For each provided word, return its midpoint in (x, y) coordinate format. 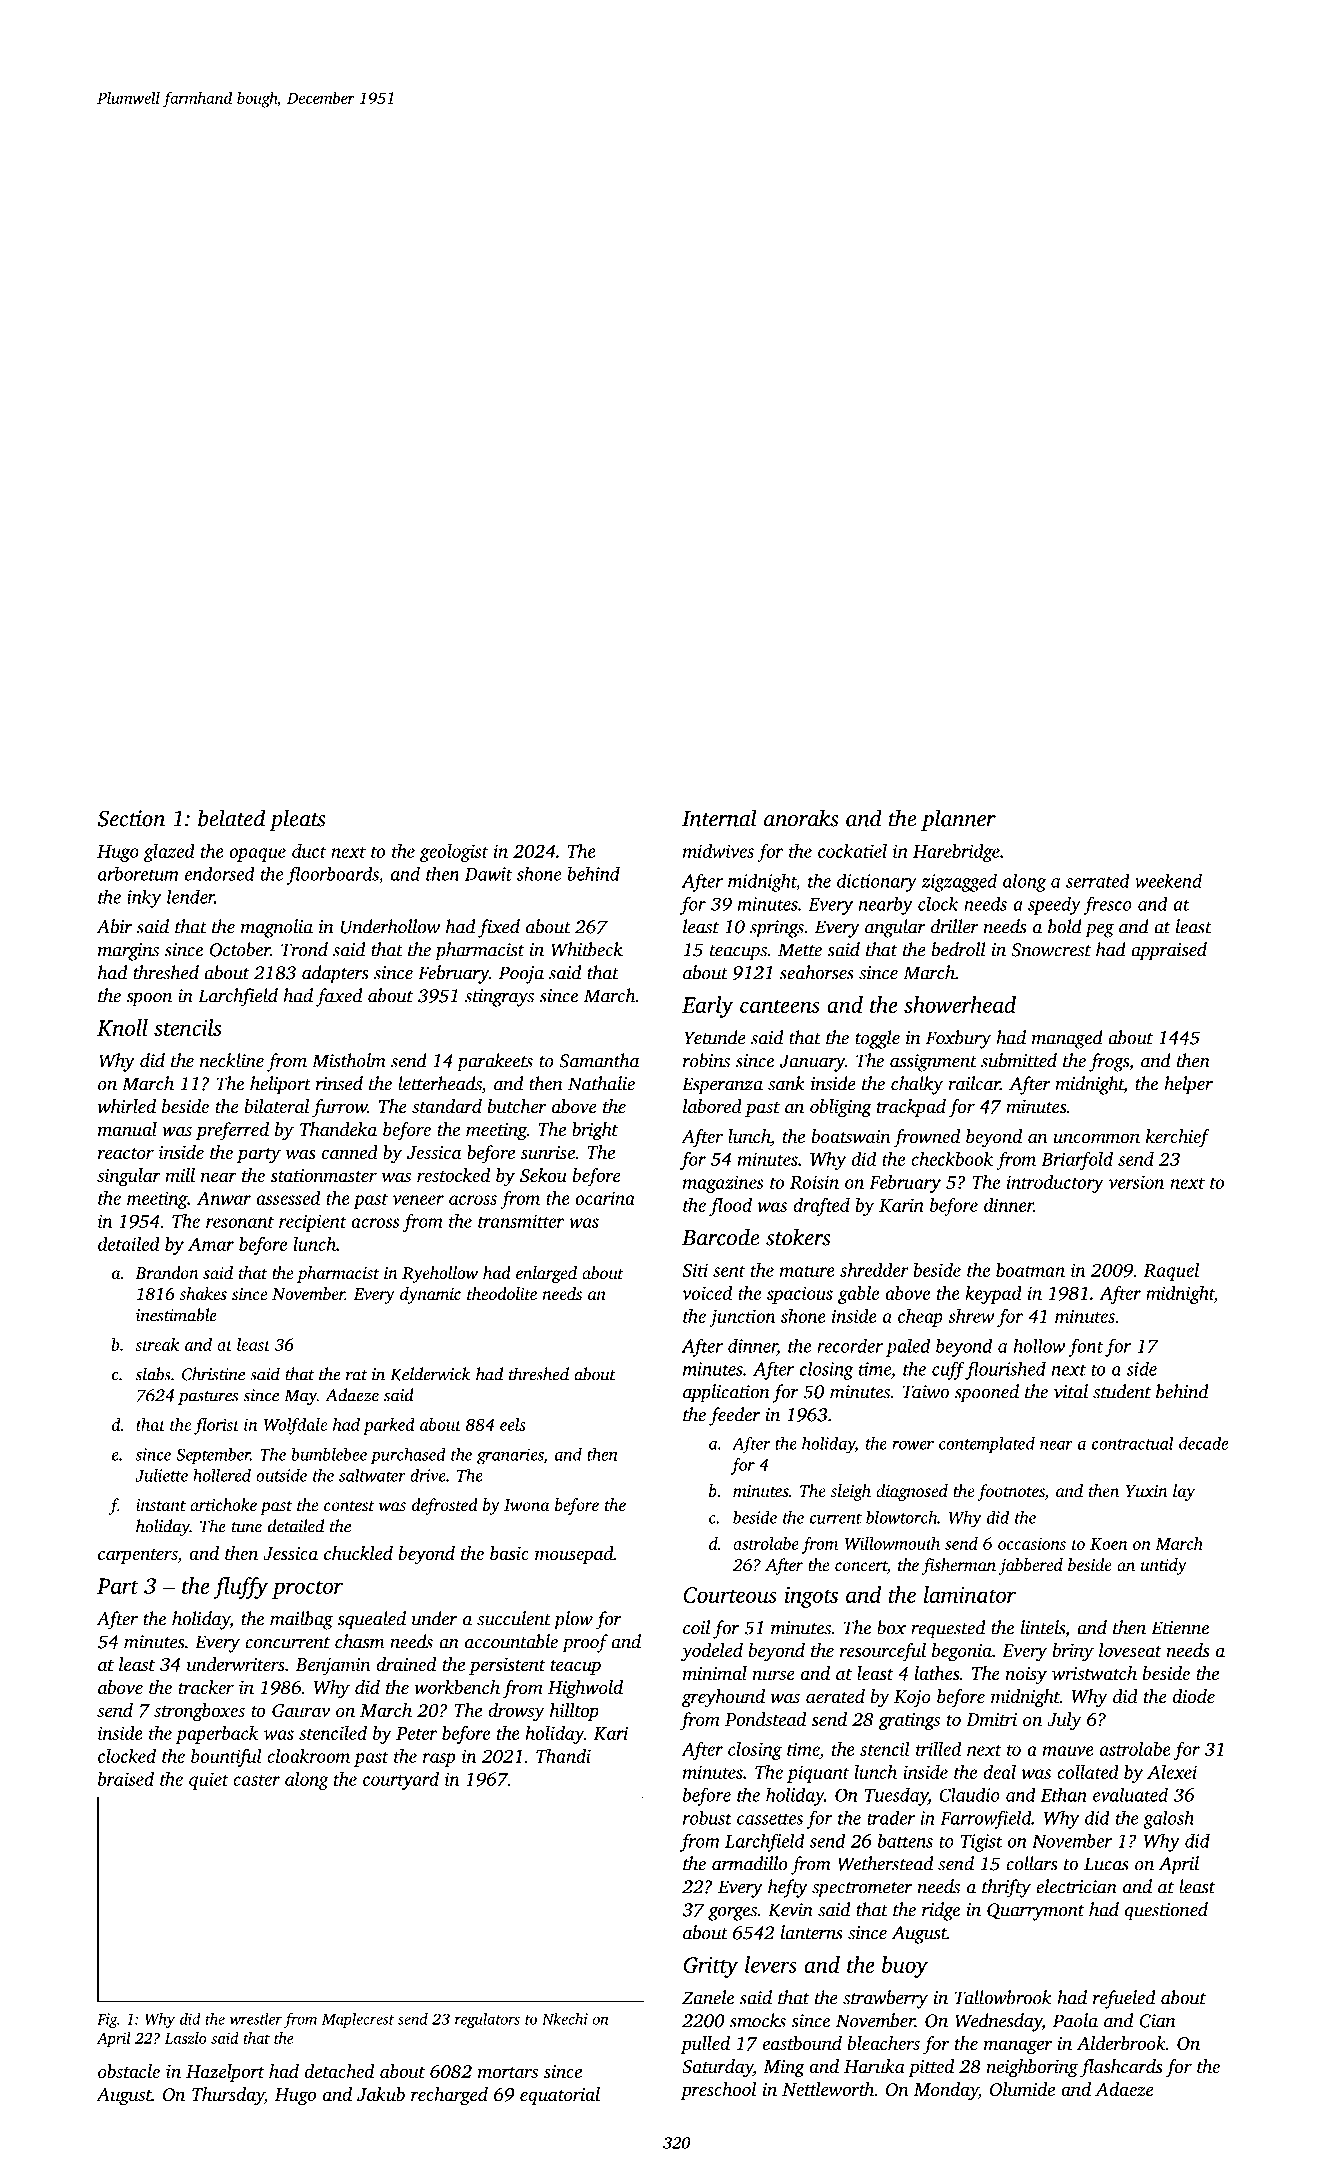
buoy (905, 1967)
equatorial (560, 2096)
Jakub (381, 2094)
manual (127, 1129)
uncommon (1096, 1138)
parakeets (495, 1062)
